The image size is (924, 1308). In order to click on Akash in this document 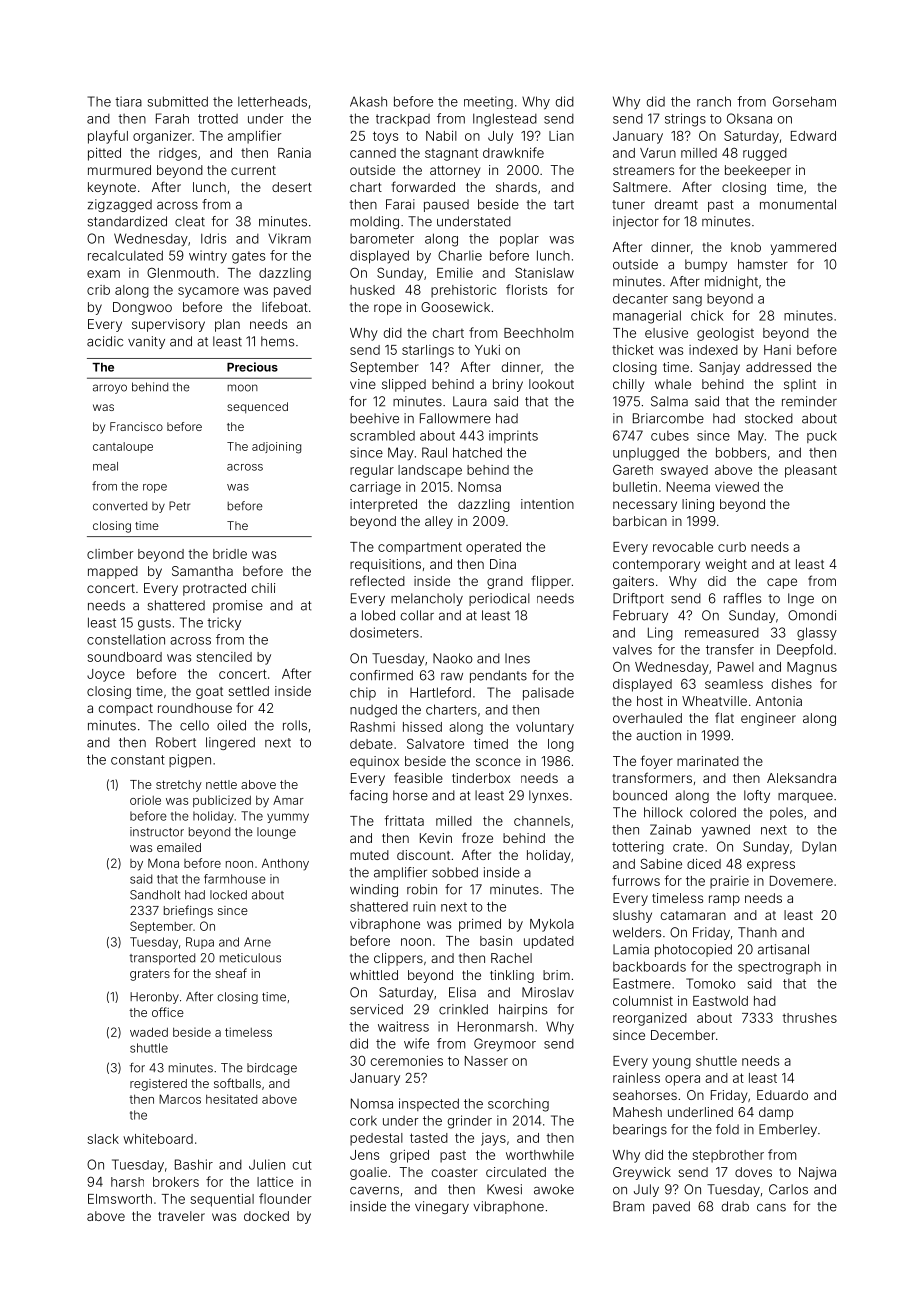, I will do `click(368, 101)`.
